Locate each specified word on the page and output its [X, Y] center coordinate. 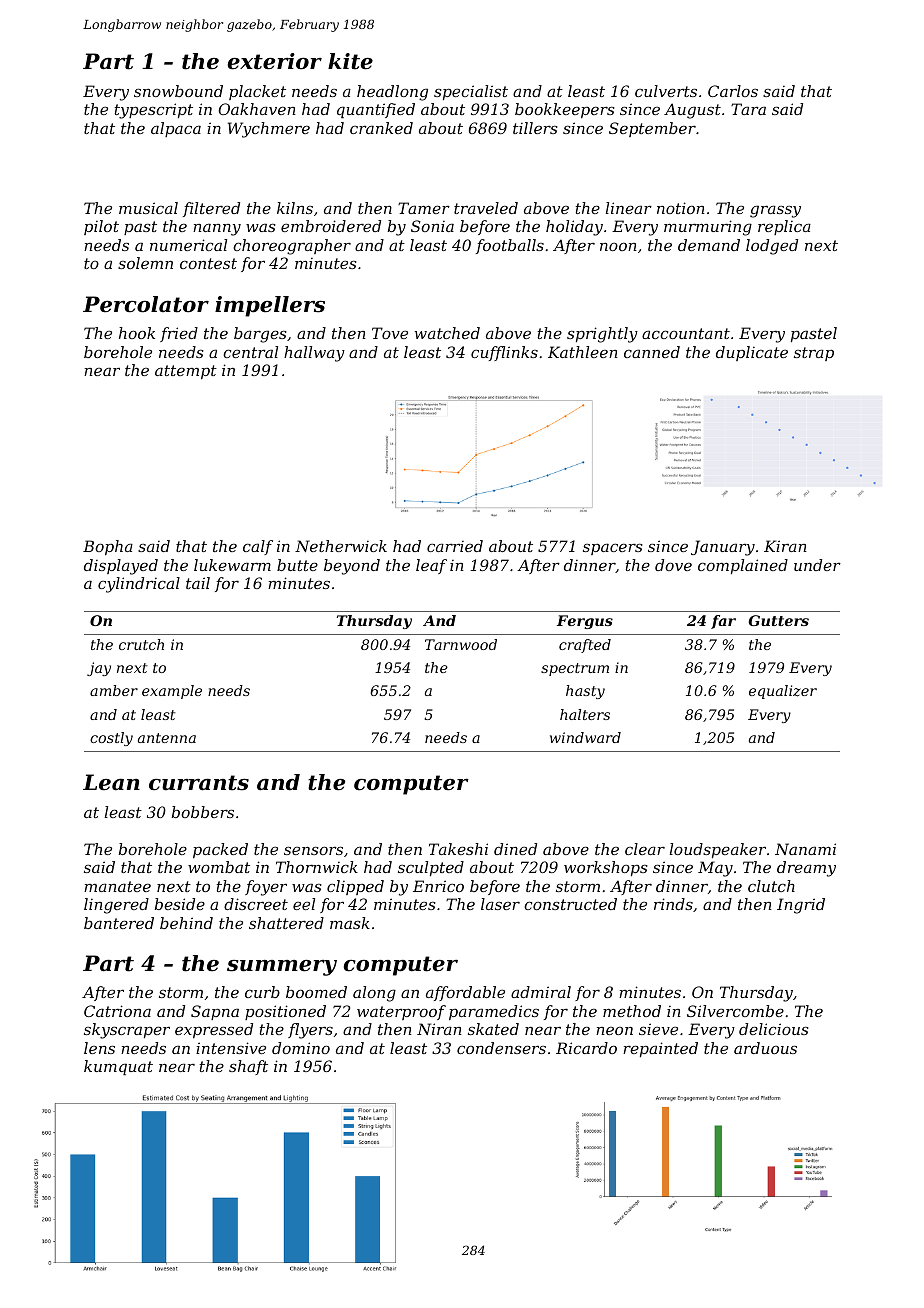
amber [114, 690]
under [817, 565]
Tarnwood [461, 644]
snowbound [178, 91]
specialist [471, 92]
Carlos [733, 91]
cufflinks [504, 353]
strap [814, 354]
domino [301, 1048]
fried [179, 334]
